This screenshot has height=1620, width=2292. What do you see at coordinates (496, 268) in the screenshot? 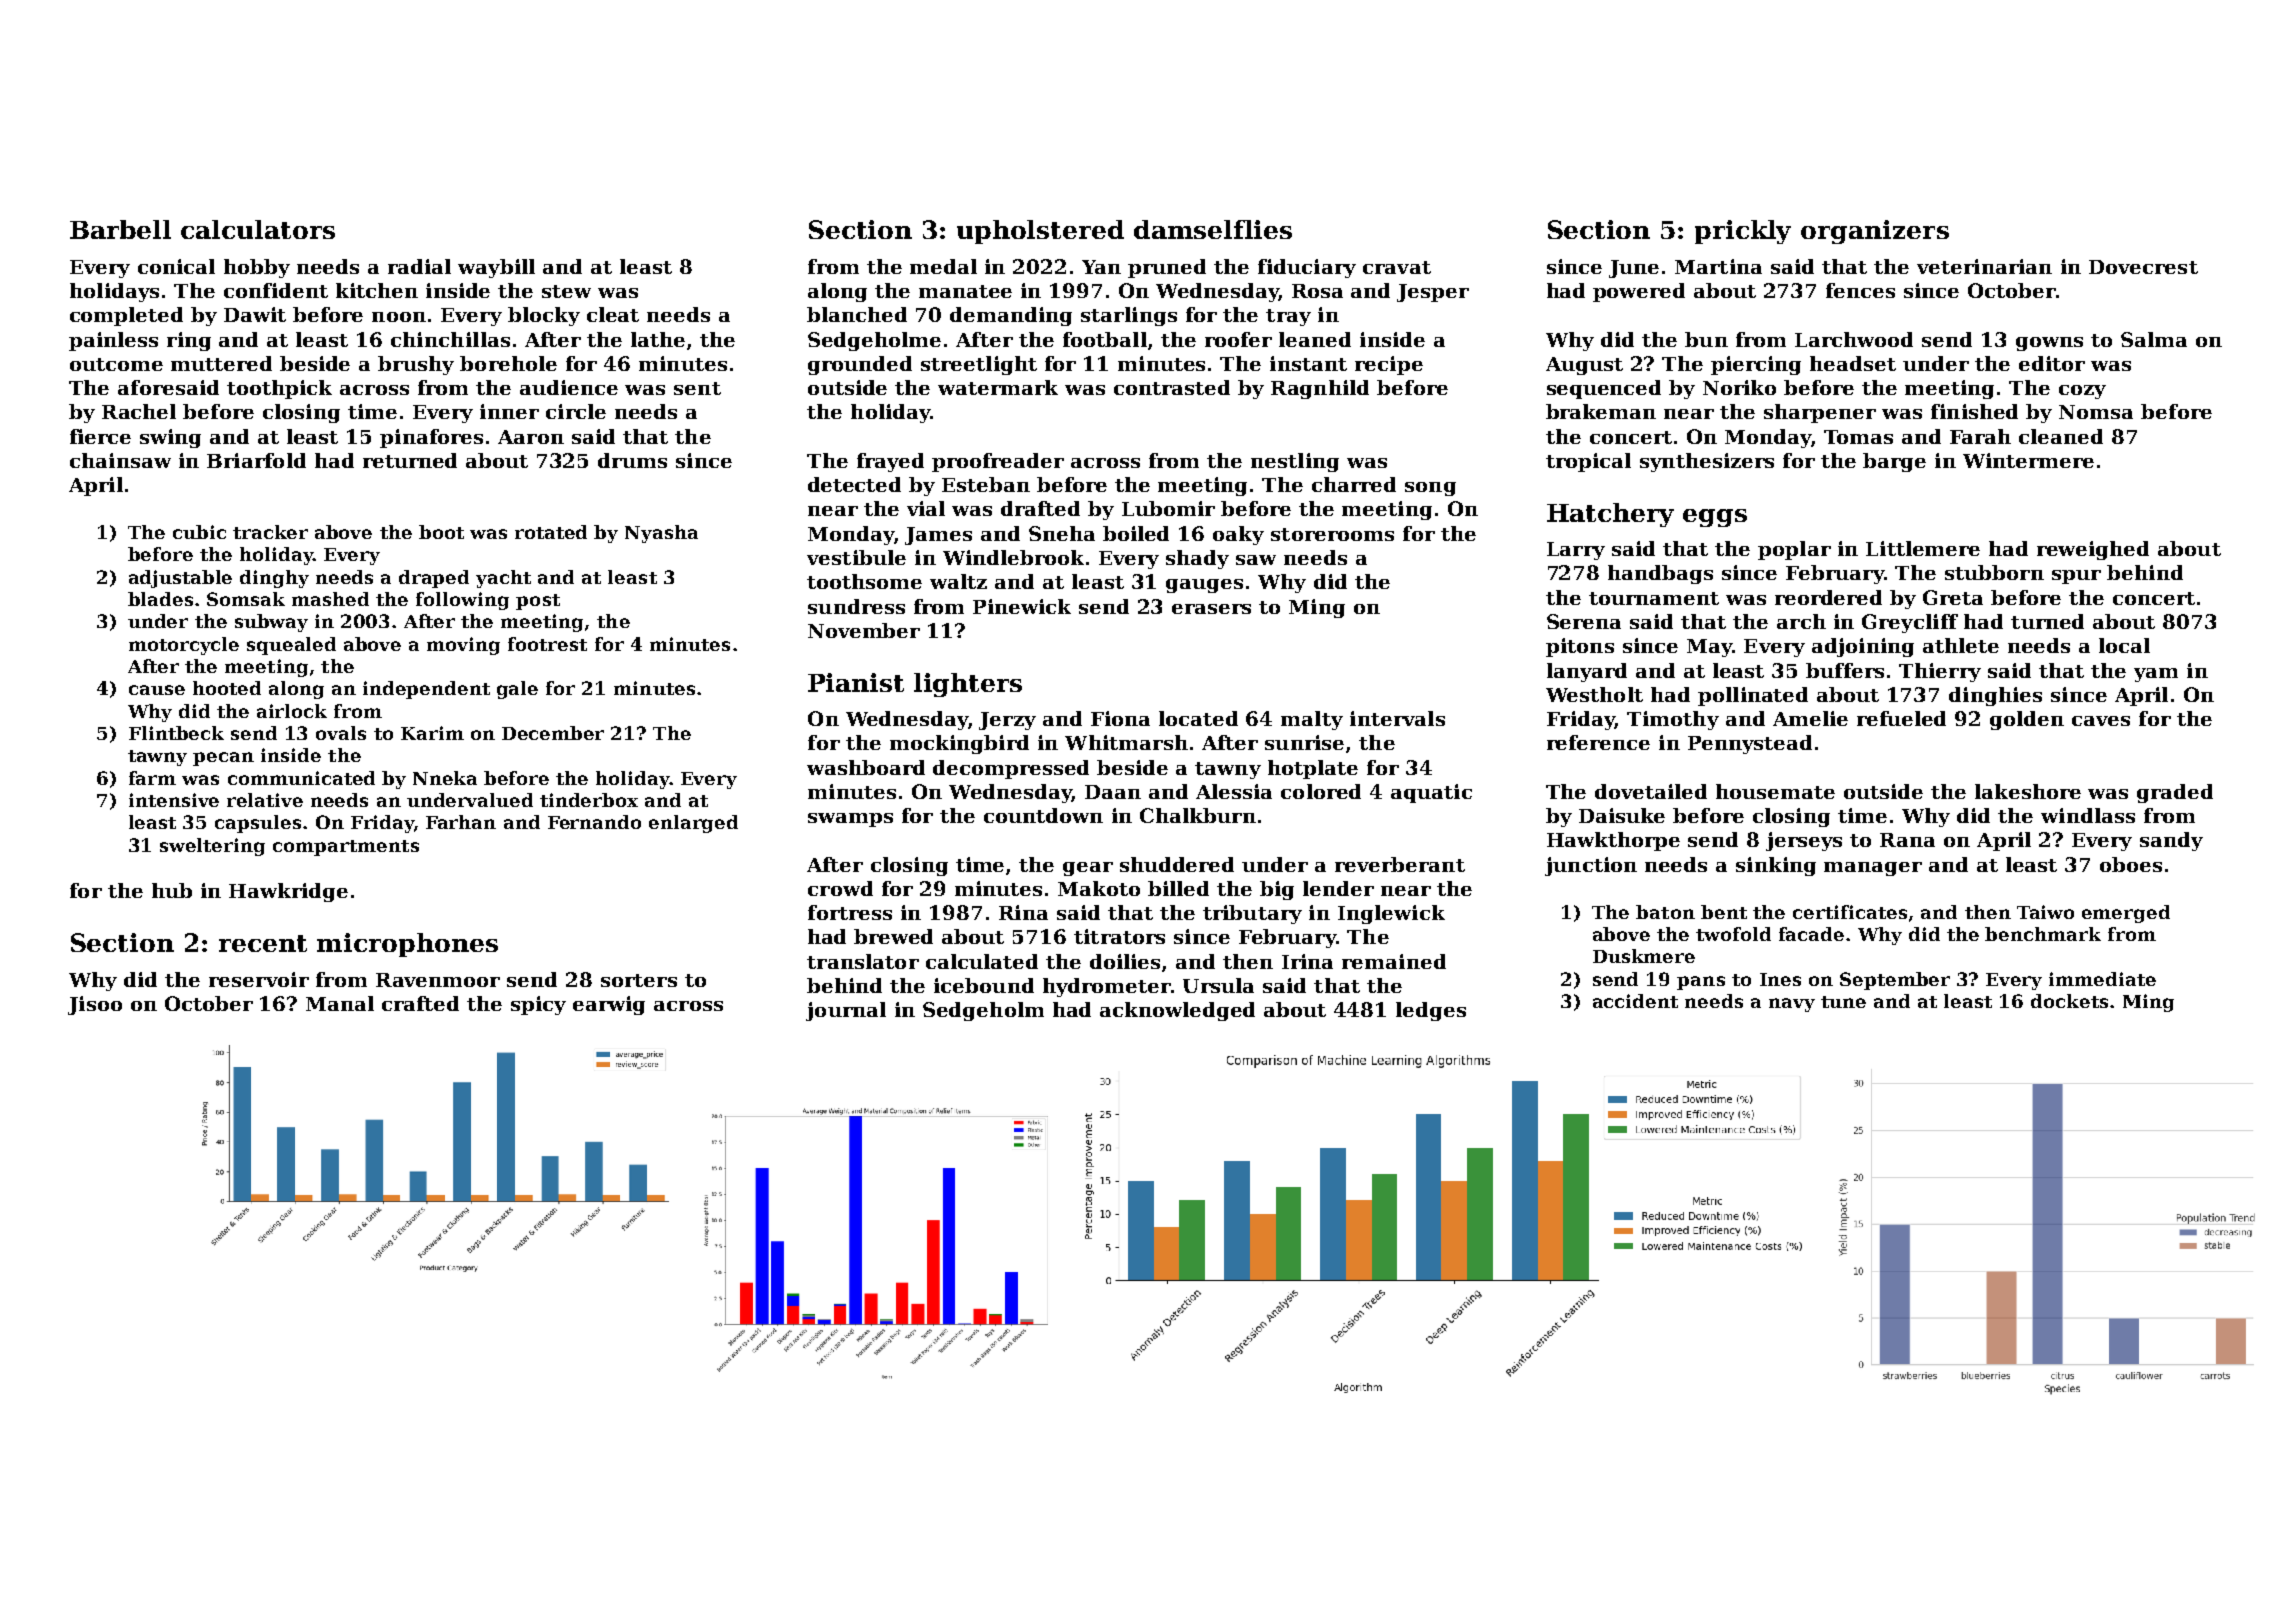
I see `waybill` at bounding box center [496, 268].
